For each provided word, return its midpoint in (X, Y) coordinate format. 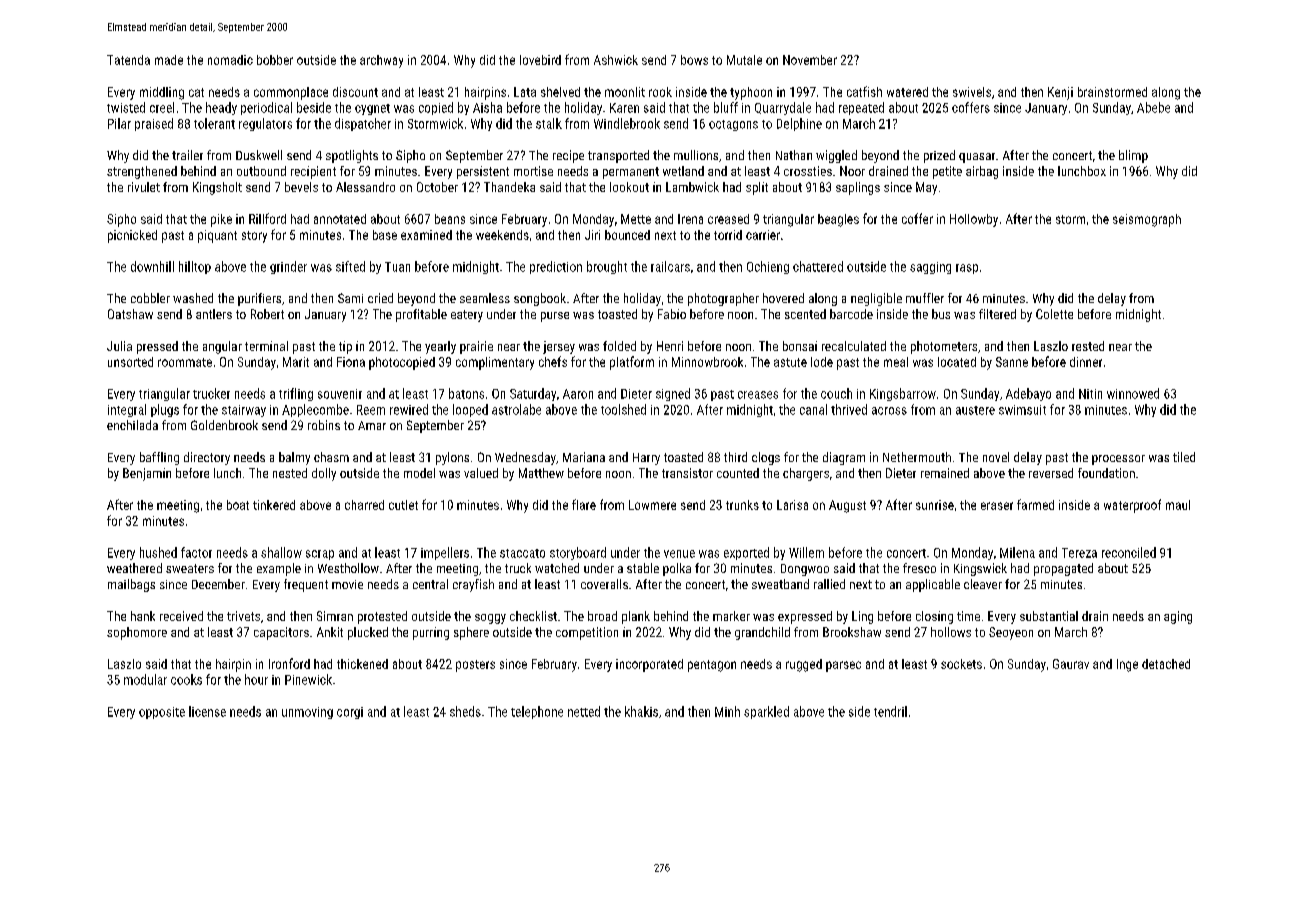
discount (355, 92)
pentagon (712, 666)
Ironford (289, 663)
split (757, 188)
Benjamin (147, 474)
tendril (890, 711)
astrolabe (516, 409)
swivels (972, 92)
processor (1118, 460)
